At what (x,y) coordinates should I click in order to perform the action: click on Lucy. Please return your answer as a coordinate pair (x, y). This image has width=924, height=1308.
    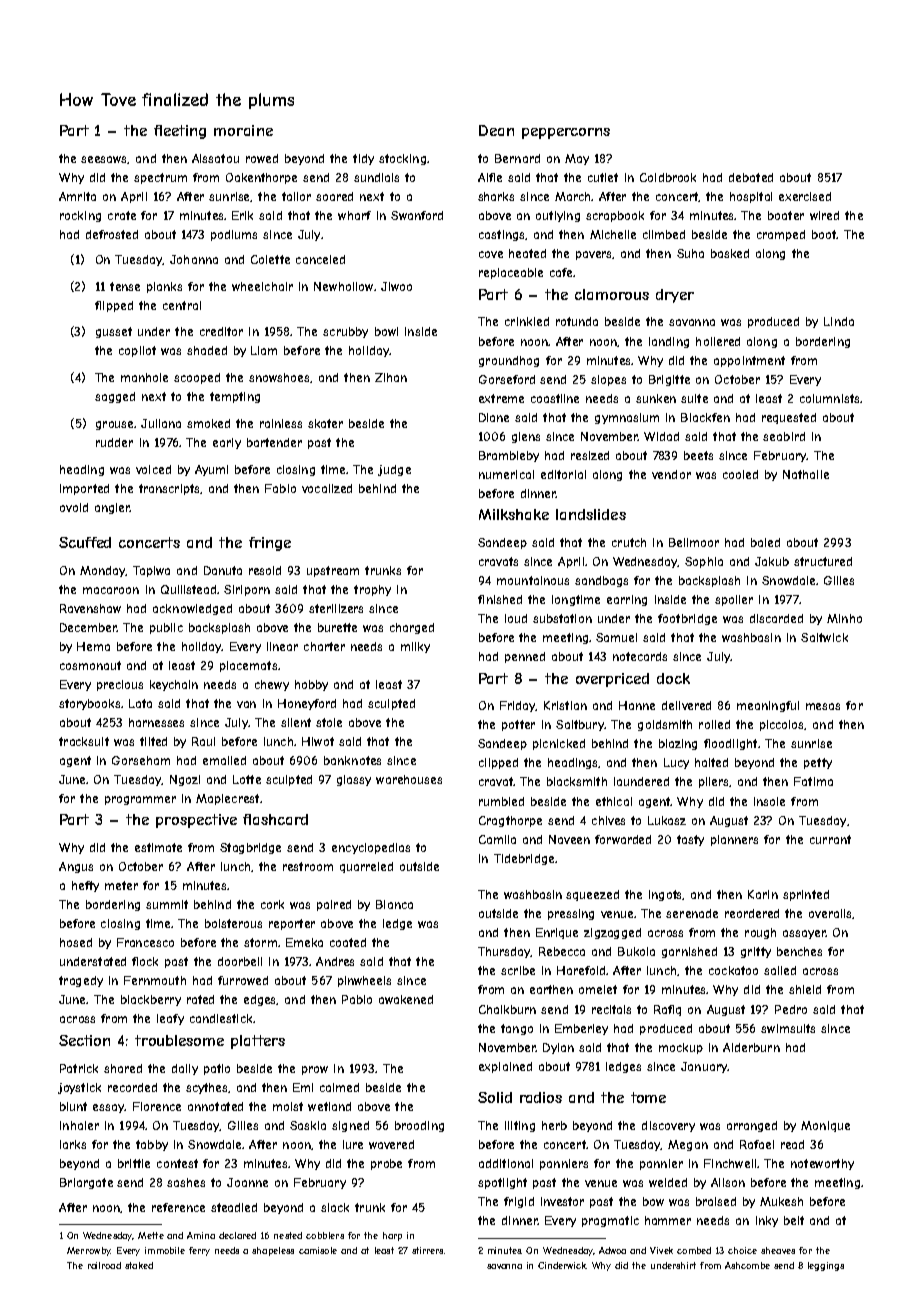
    Looking at the image, I should click on (676, 763).
